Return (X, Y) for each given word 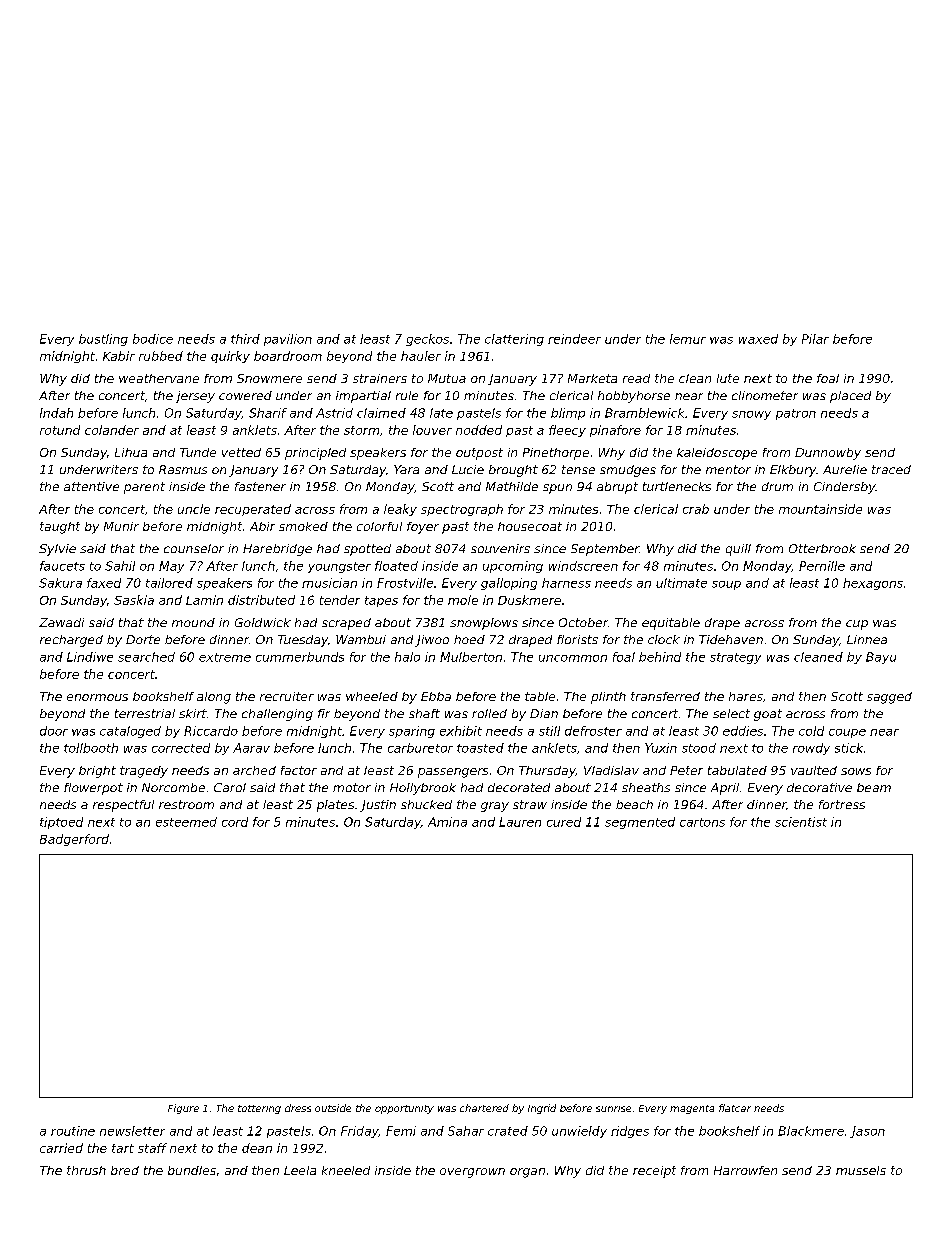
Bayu (881, 658)
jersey (195, 397)
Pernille (822, 566)
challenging (277, 715)
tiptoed (61, 823)
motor (352, 787)
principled (315, 454)
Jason (867, 1132)
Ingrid (542, 1109)
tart (123, 1148)
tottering (259, 1109)
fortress (842, 804)
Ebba (436, 696)
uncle (194, 509)
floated (396, 566)
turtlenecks (677, 486)
